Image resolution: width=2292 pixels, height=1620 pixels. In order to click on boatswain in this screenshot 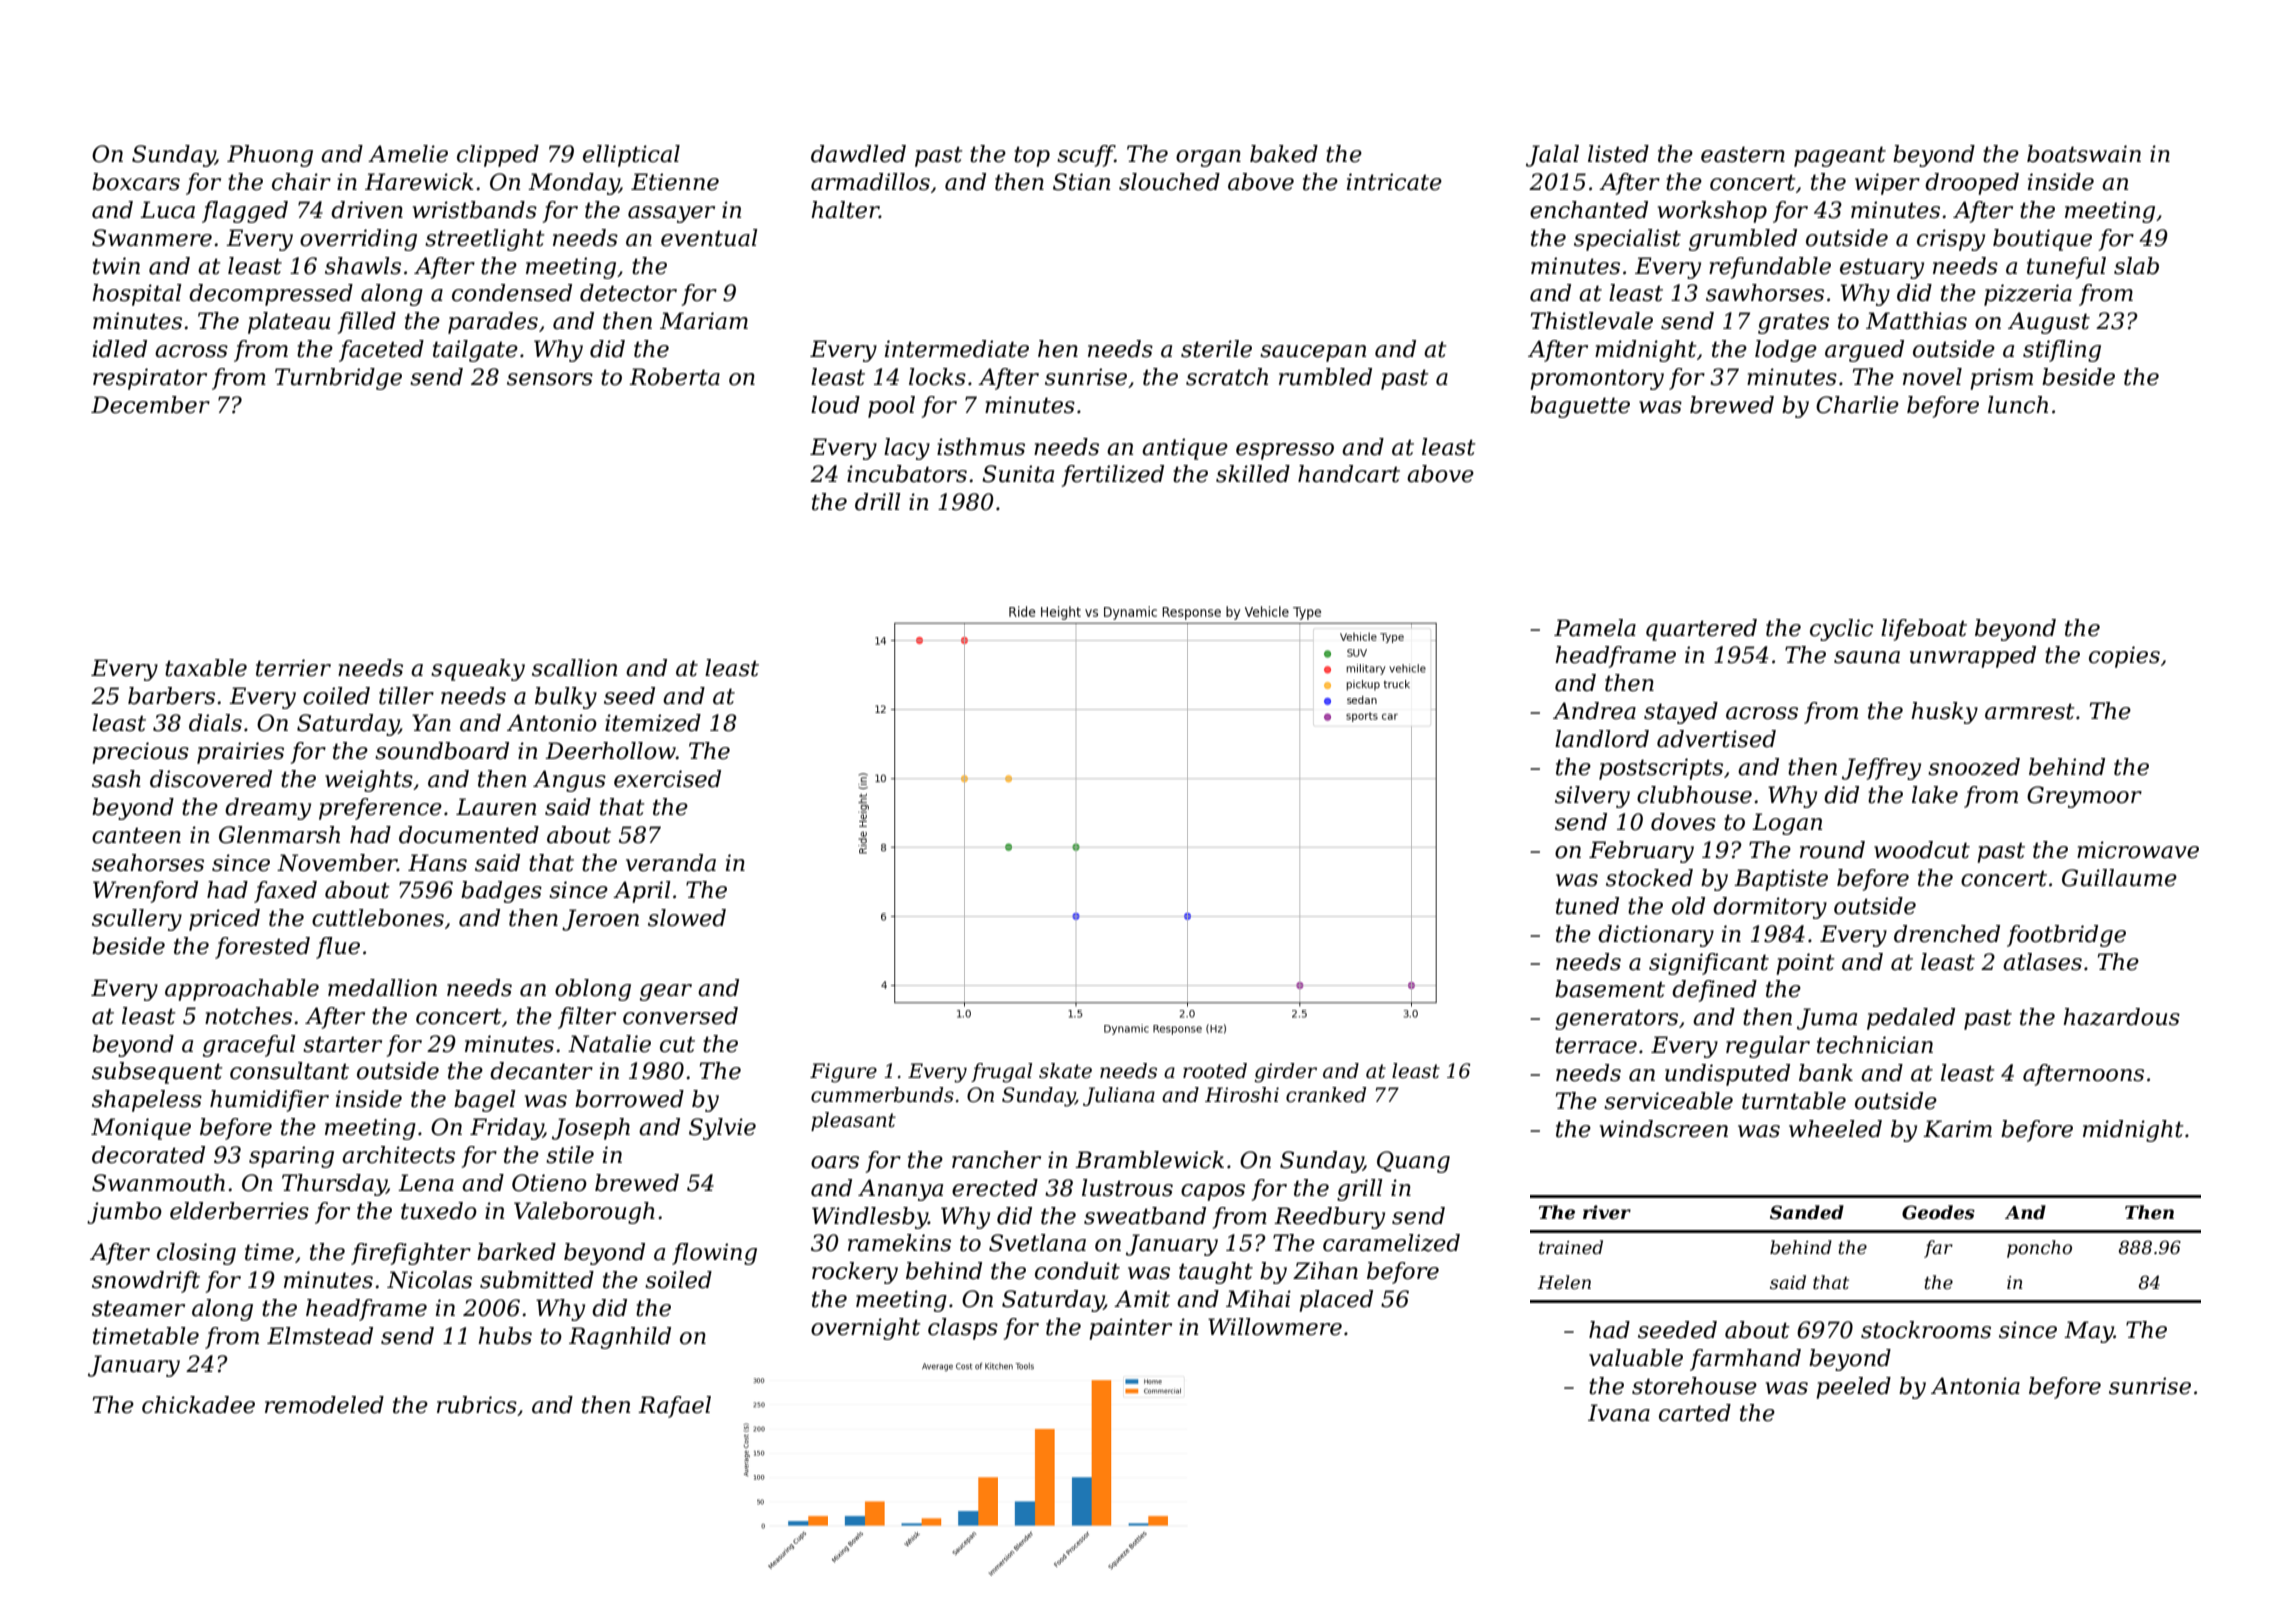, I will do `click(2084, 154)`.
